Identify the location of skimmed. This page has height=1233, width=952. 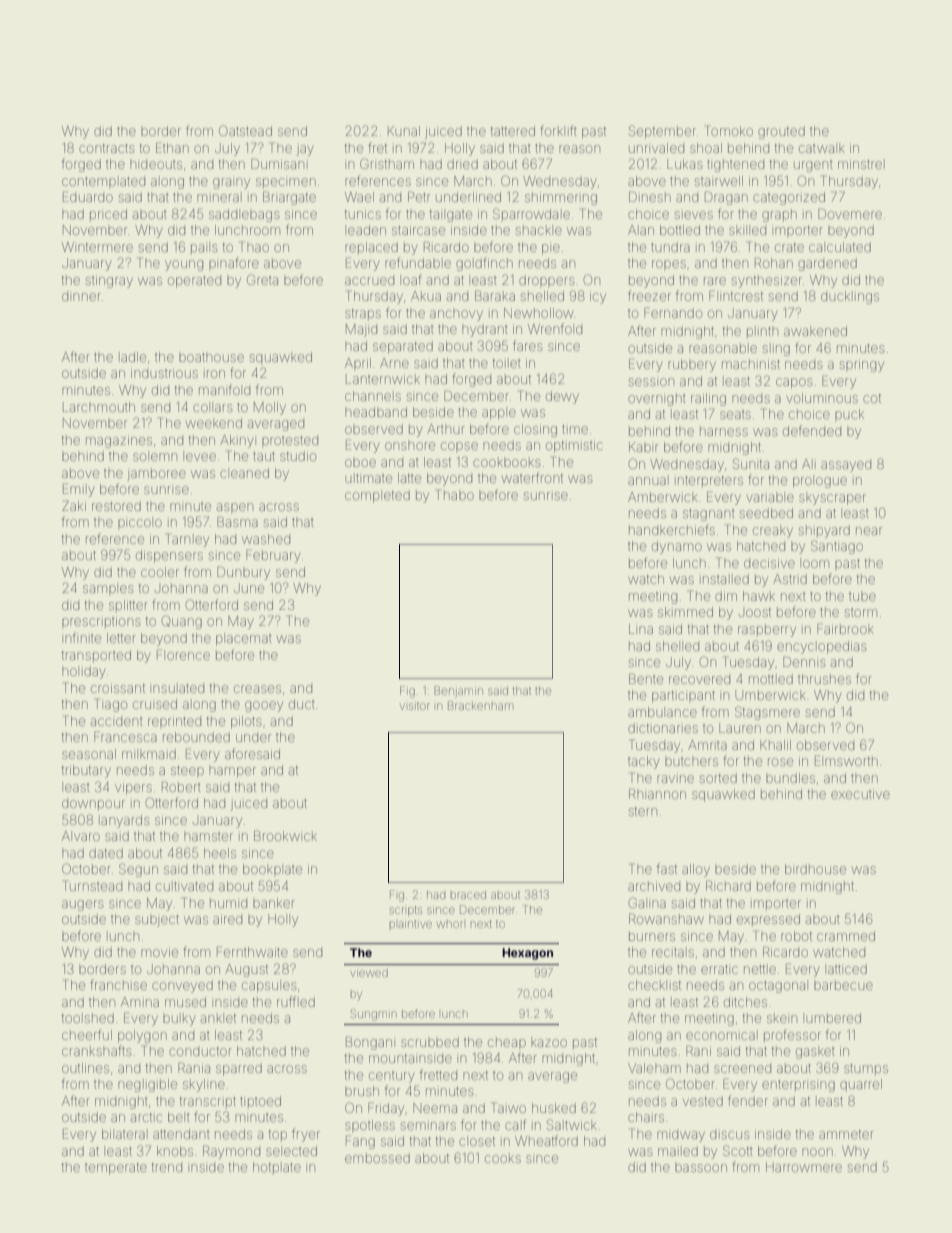
(685, 612).
